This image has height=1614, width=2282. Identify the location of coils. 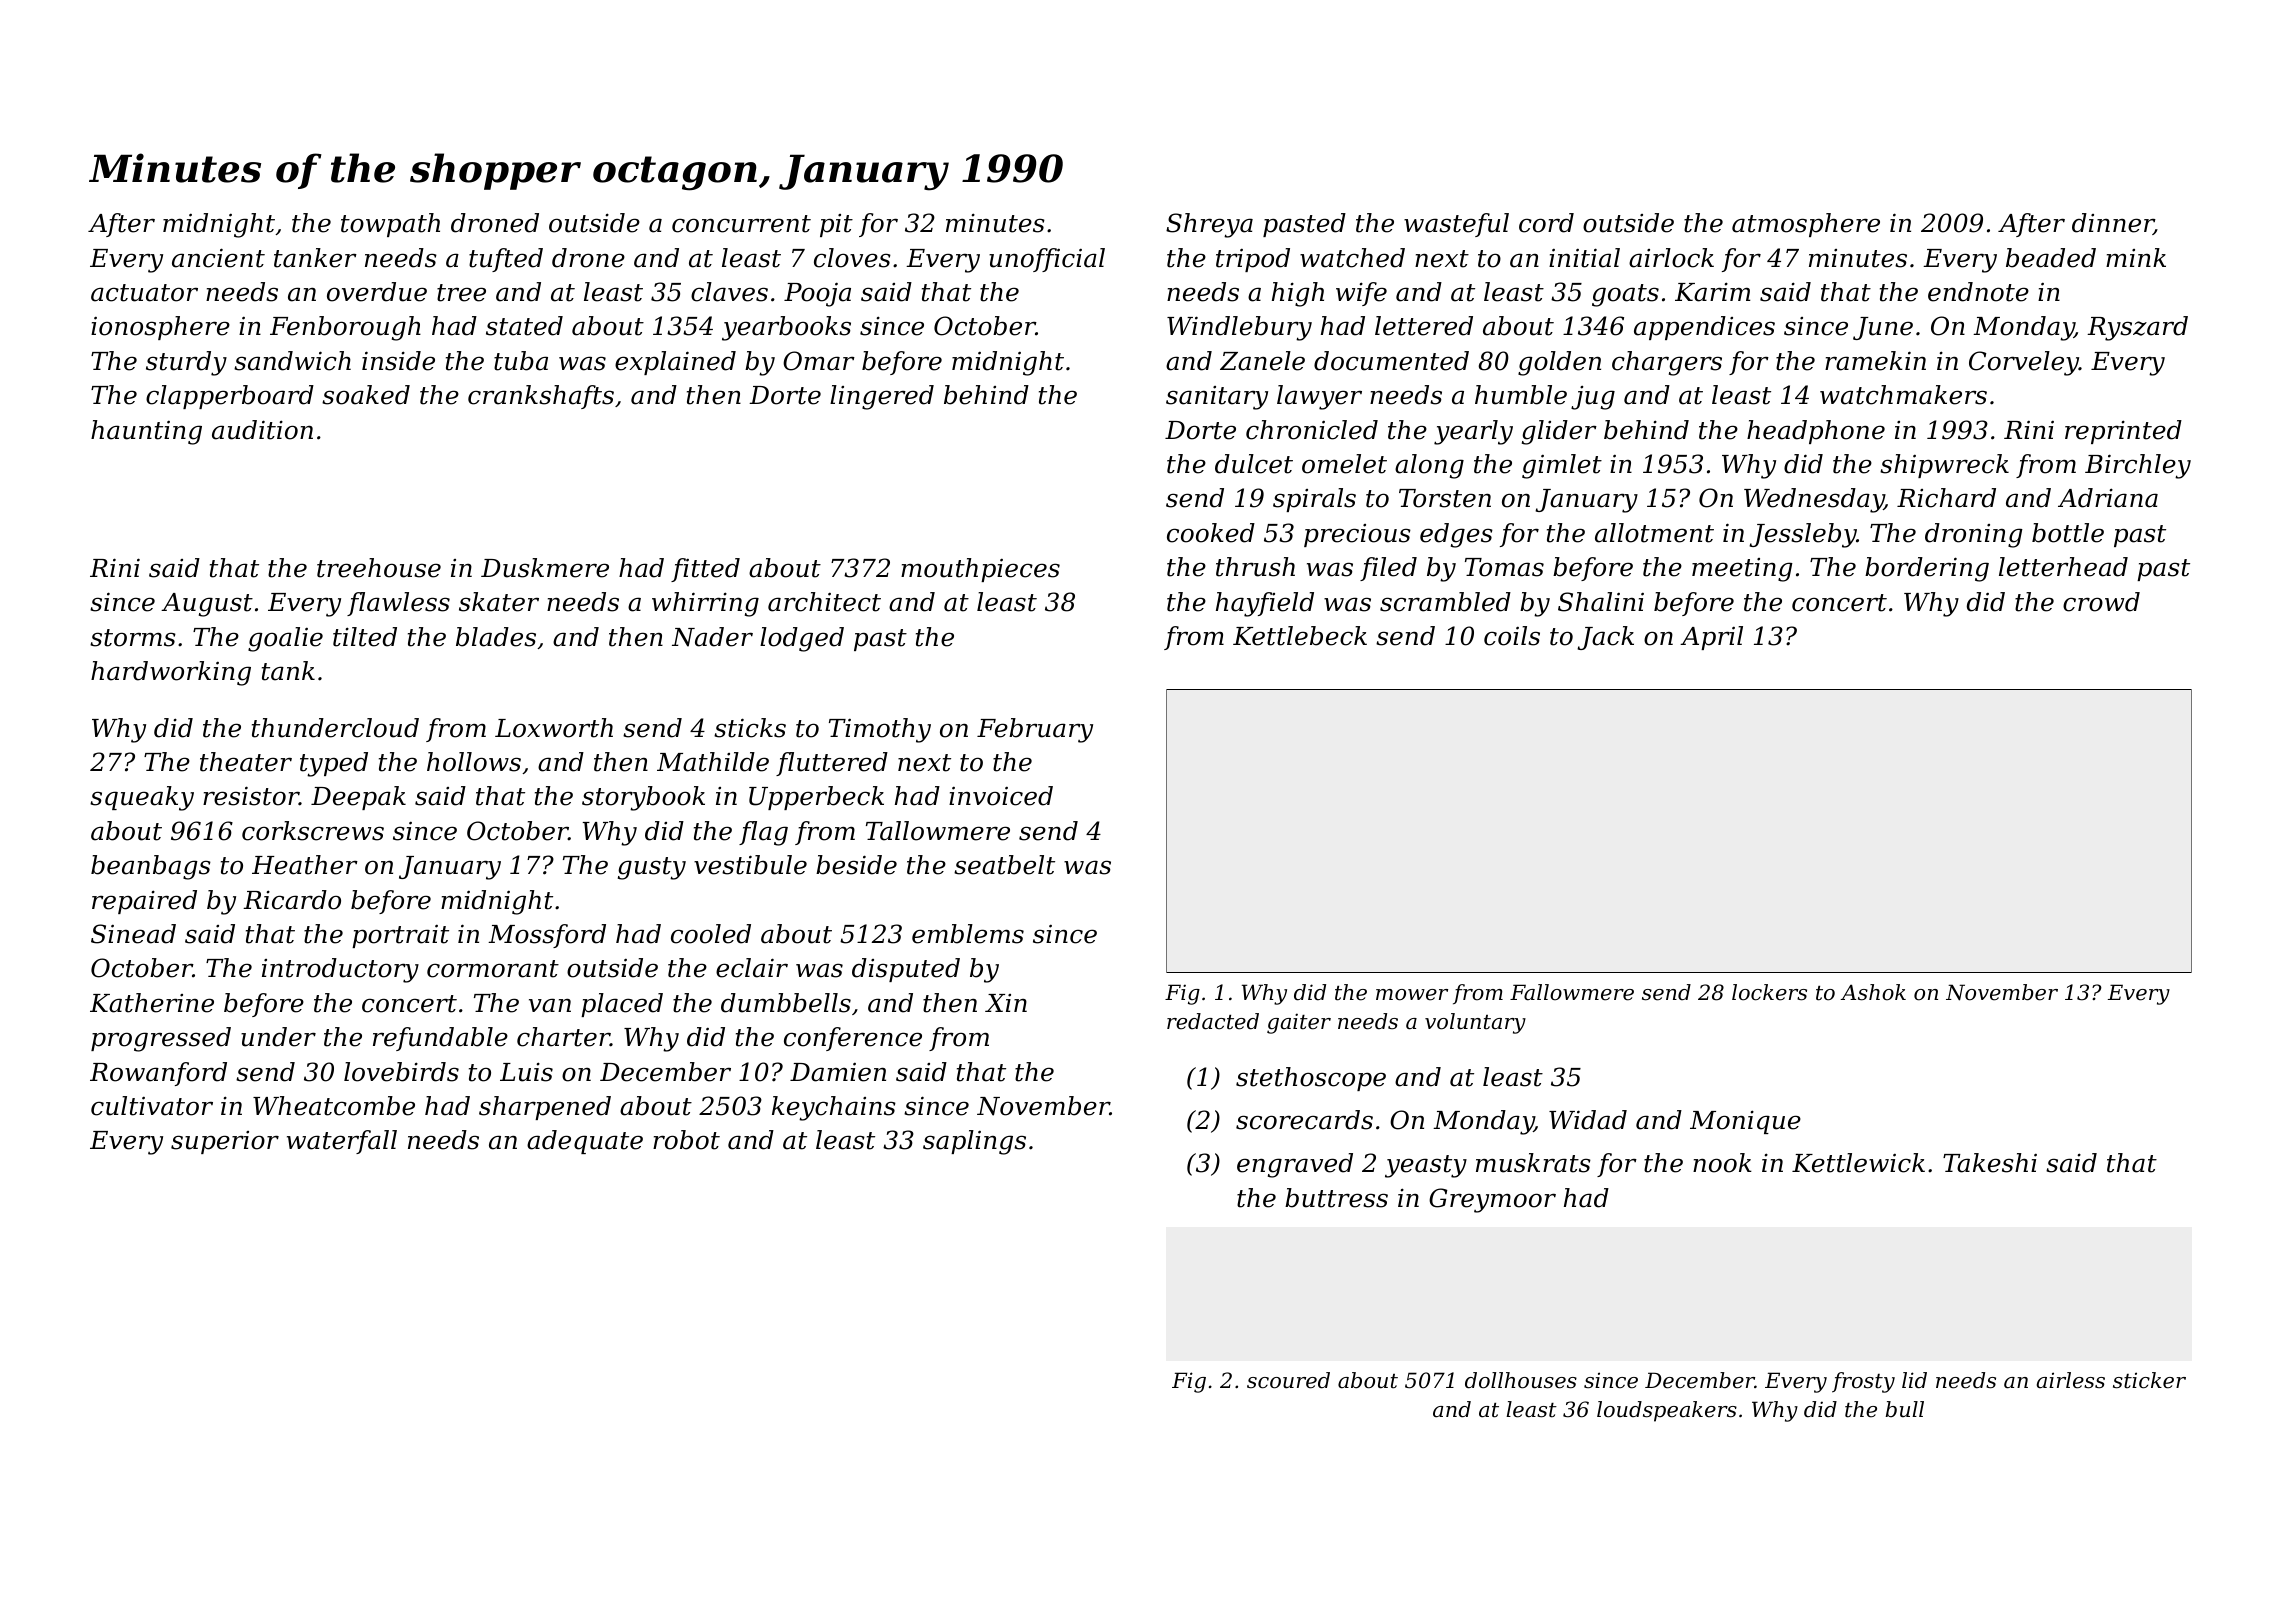
(1512, 636).
